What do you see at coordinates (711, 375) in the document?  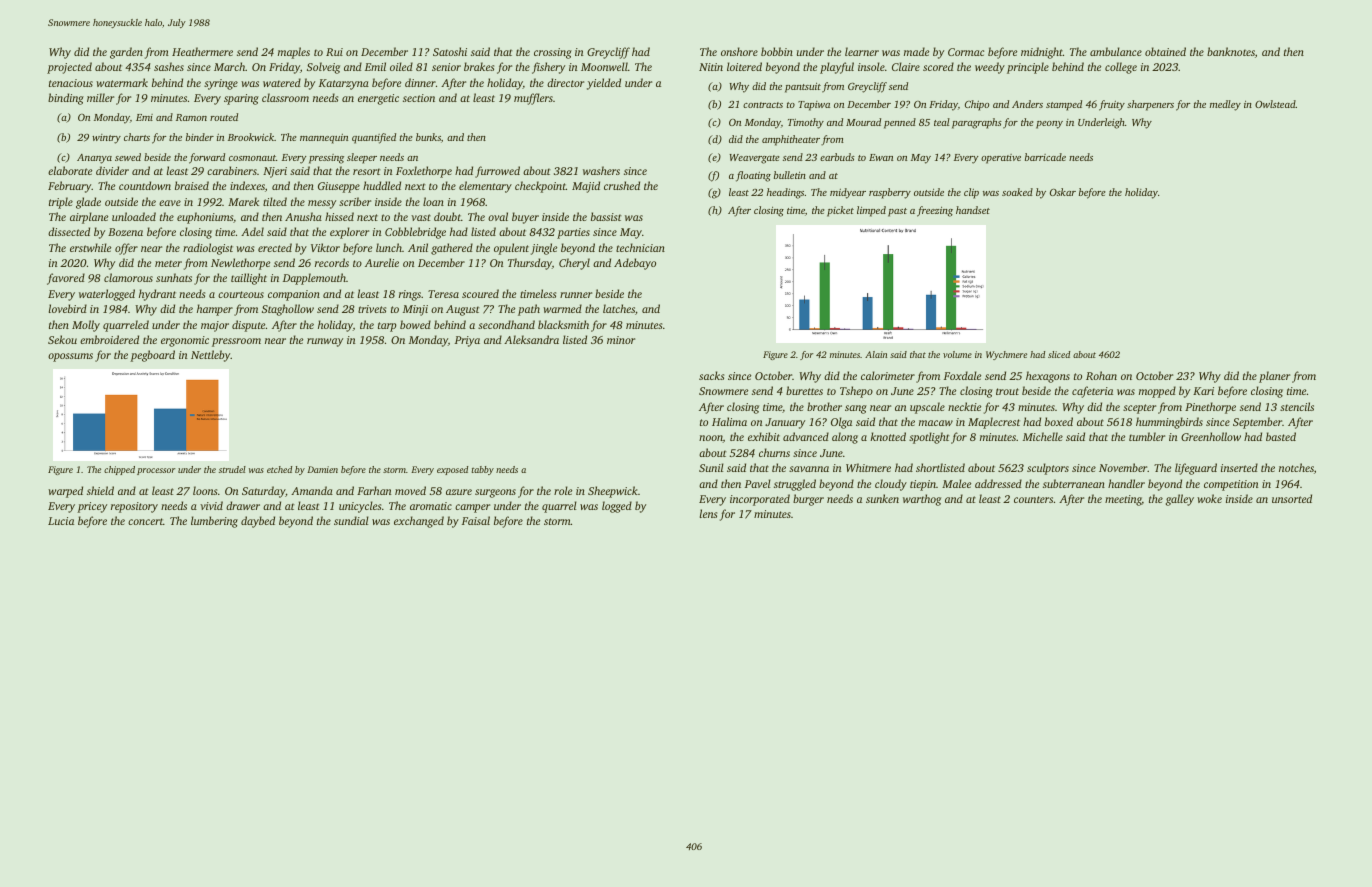 I see `sacks` at bounding box center [711, 375].
